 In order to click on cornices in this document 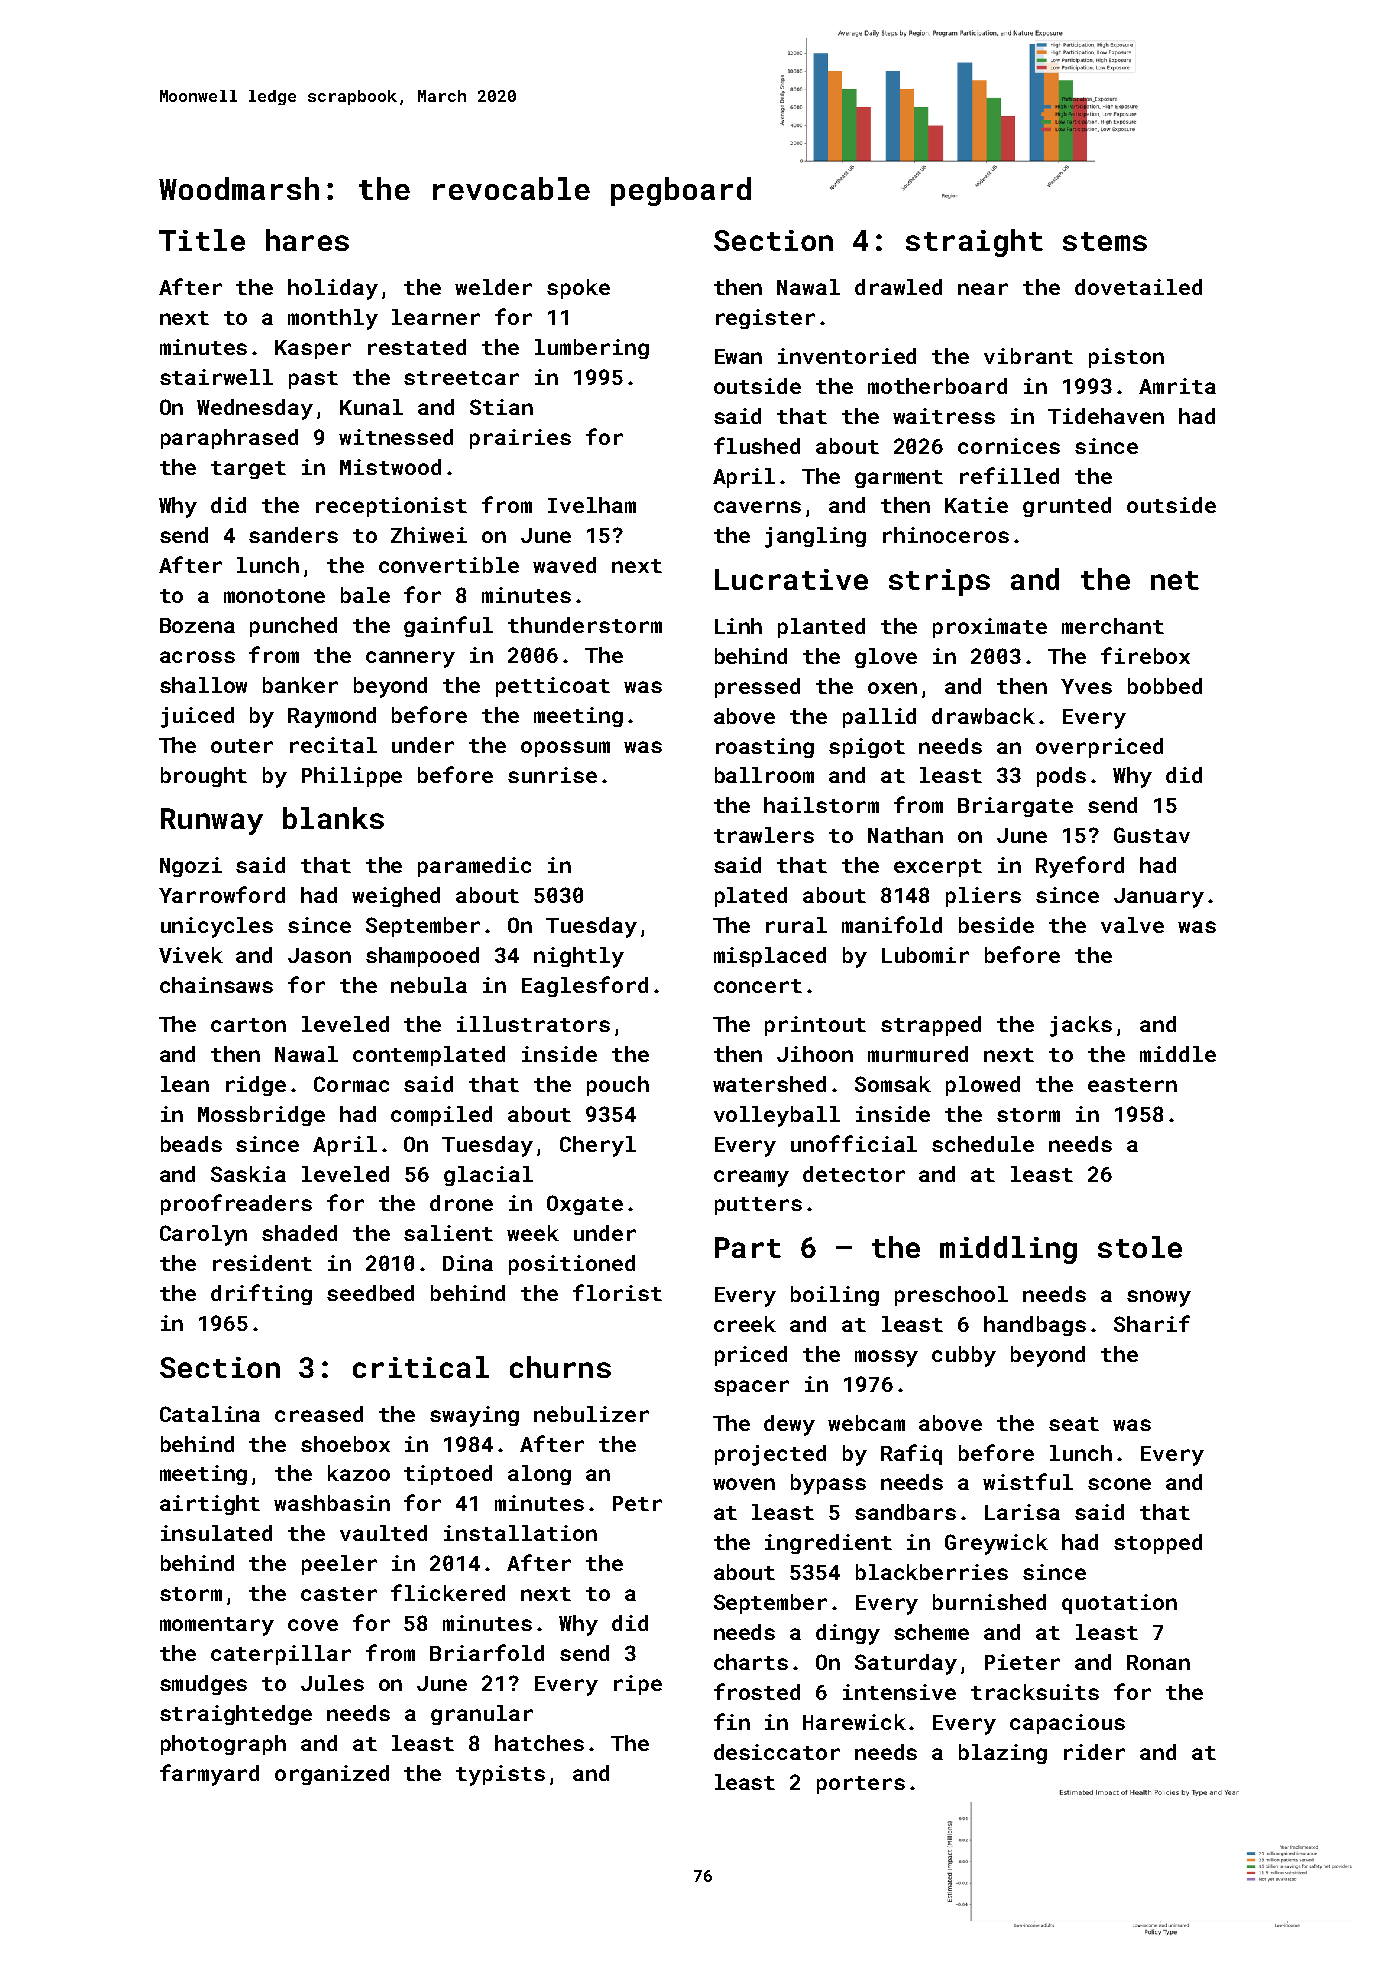, I will do `click(1009, 446)`.
